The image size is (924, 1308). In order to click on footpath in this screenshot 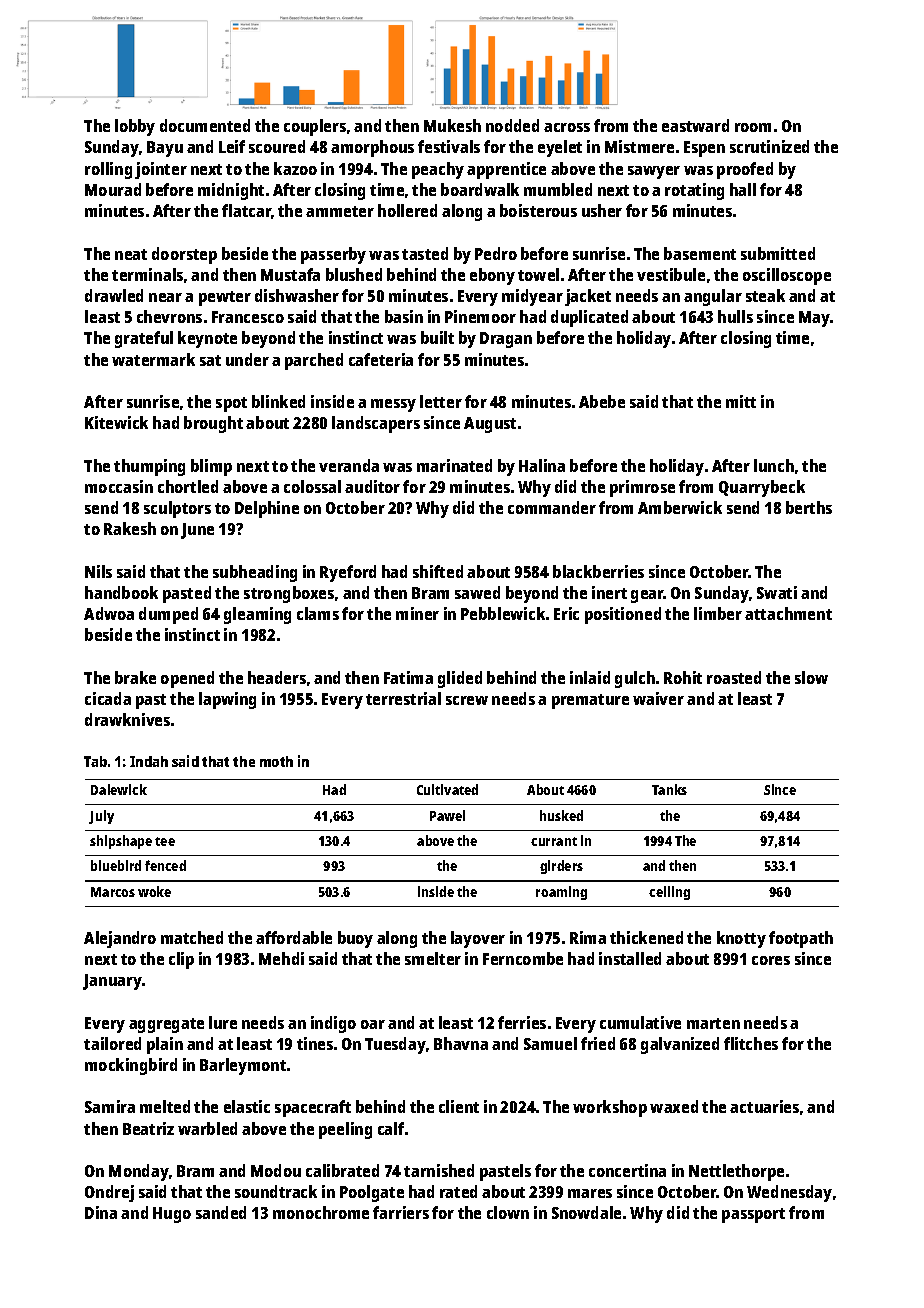, I will do `click(801, 939)`.
